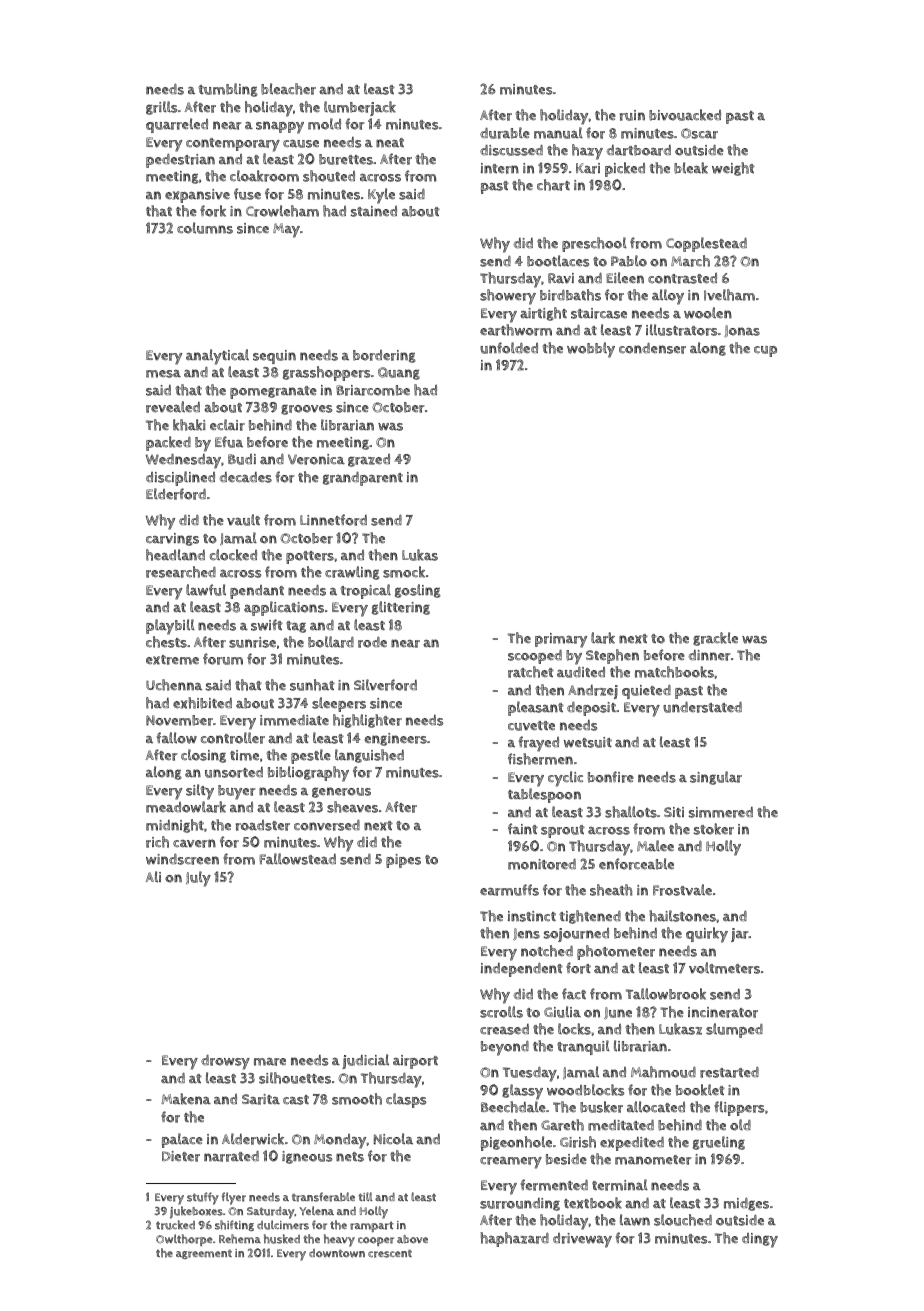  I want to click on faint, so click(523, 828).
